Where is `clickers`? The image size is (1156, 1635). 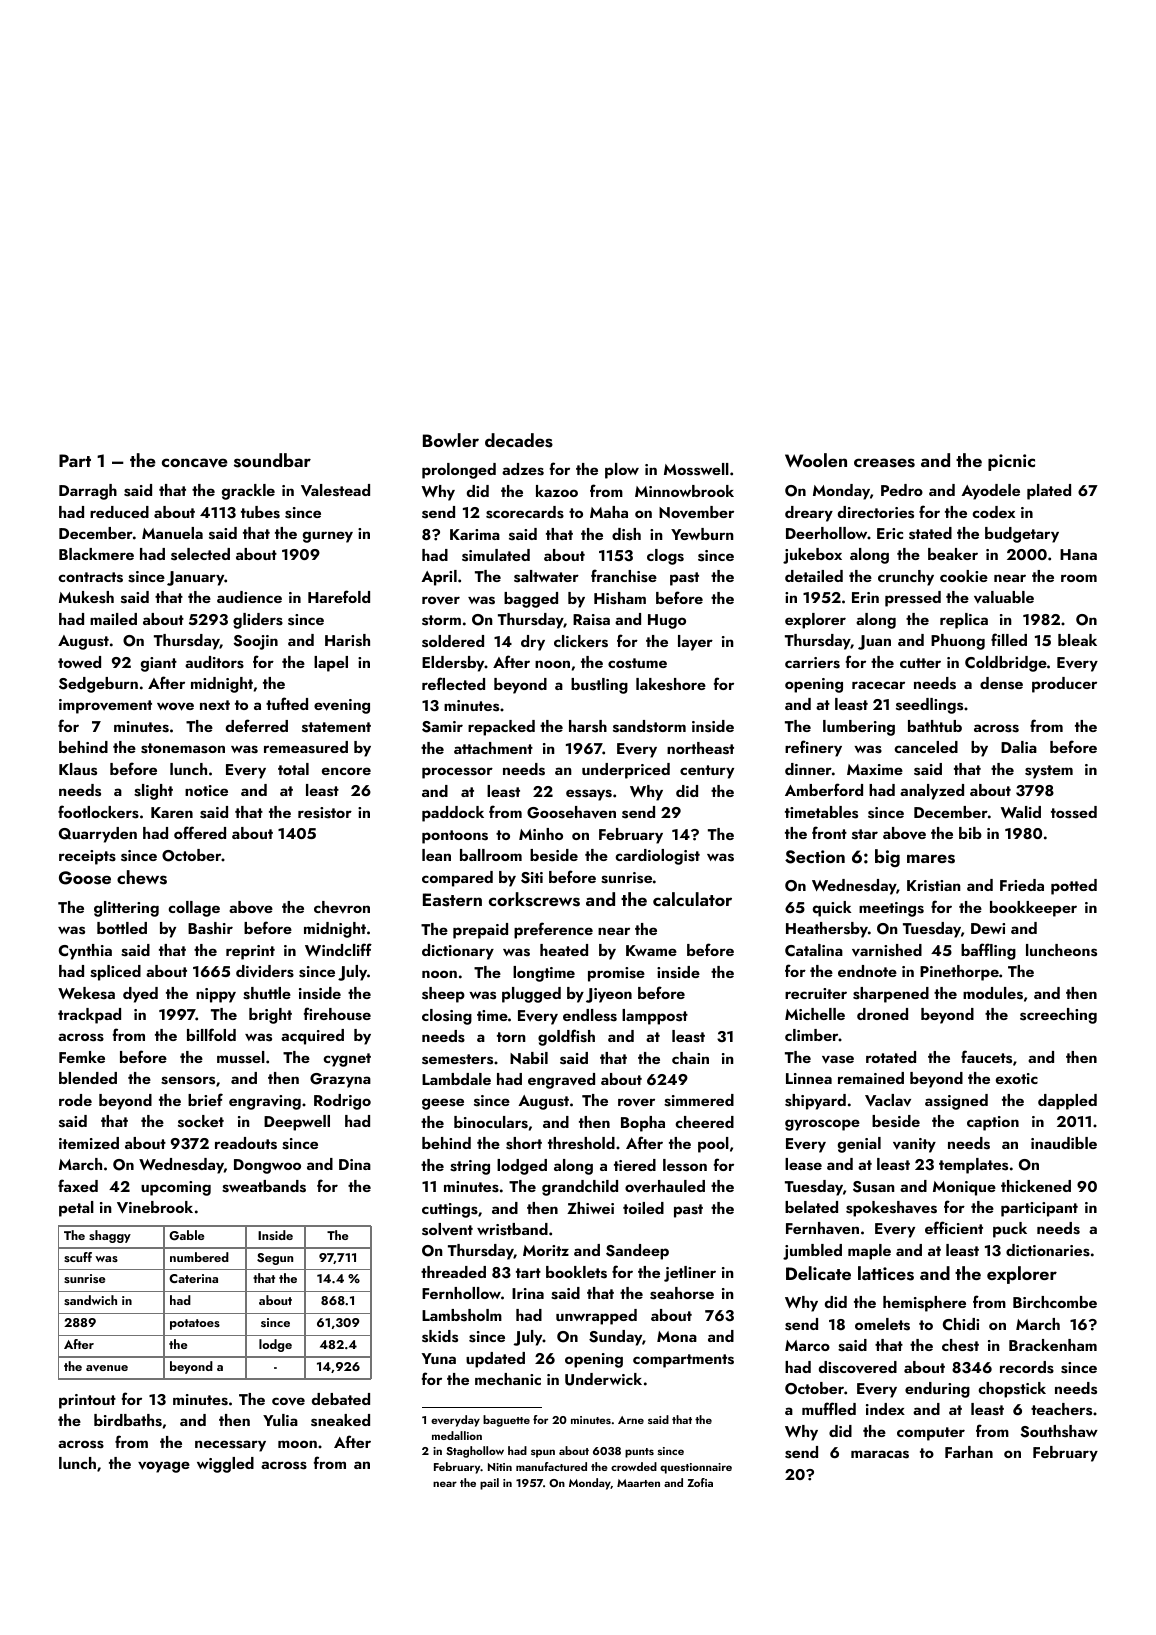 clickers is located at coordinates (581, 641).
